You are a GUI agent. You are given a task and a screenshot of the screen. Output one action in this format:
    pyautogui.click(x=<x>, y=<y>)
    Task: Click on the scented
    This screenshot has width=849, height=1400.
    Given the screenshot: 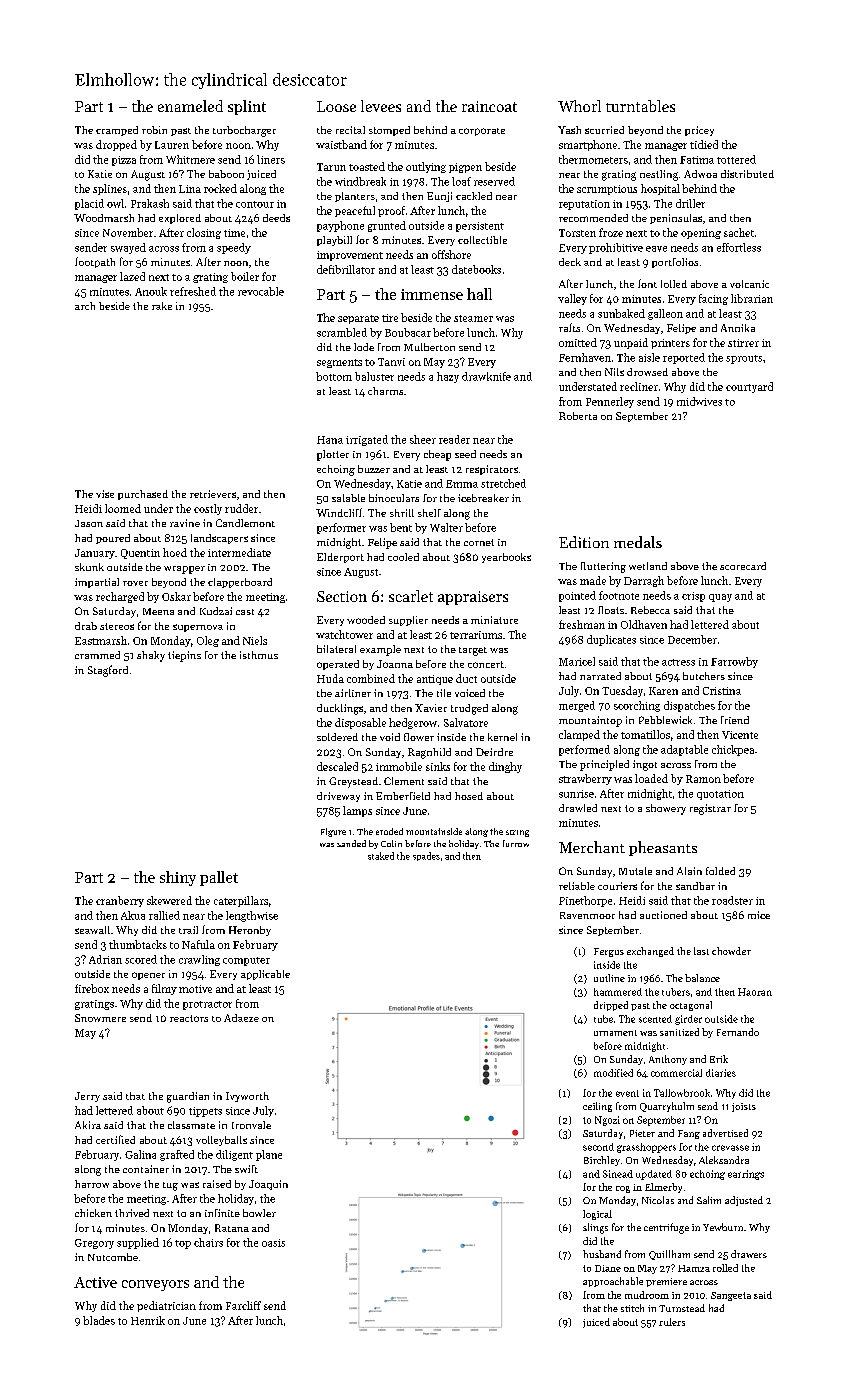 What is the action you would take?
    pyautogui.click(x=655, y=1019)
